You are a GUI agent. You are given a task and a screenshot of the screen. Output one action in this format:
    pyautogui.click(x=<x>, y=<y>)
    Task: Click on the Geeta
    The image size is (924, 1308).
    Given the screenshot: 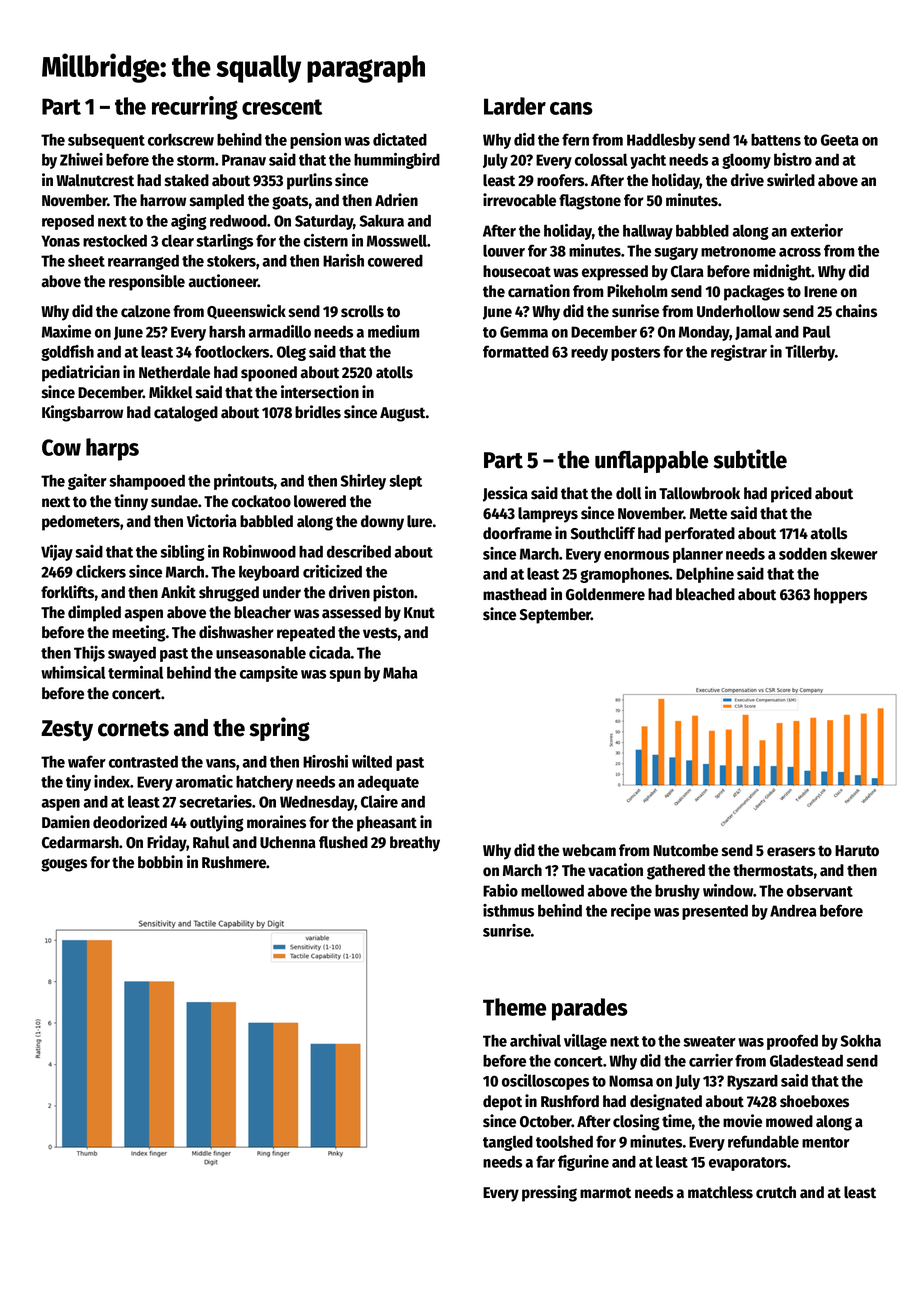 What is the action you would take?
    pyautogui.click(x=840, y=140)
